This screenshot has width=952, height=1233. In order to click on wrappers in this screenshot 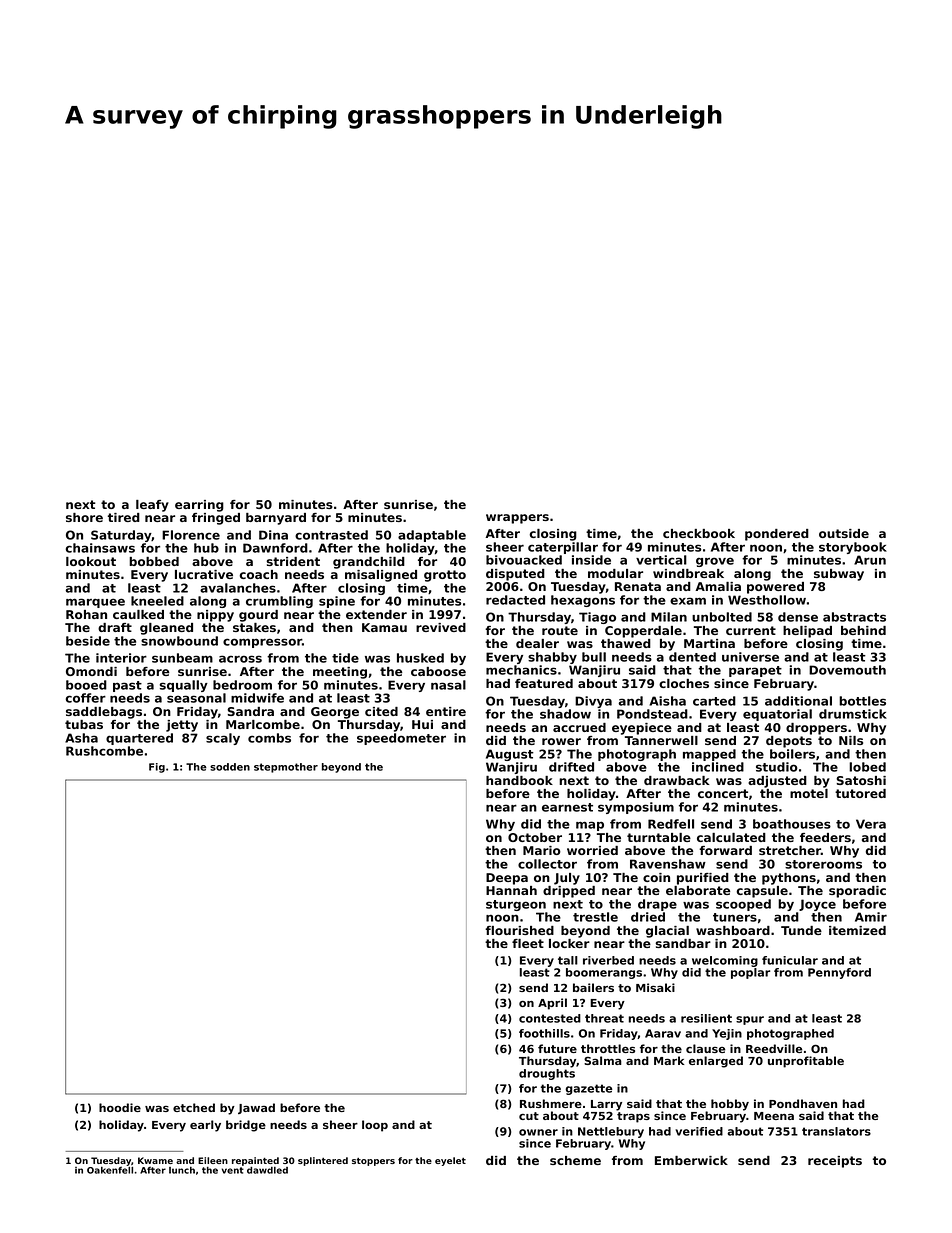, I will do `click(517, 519)`.
